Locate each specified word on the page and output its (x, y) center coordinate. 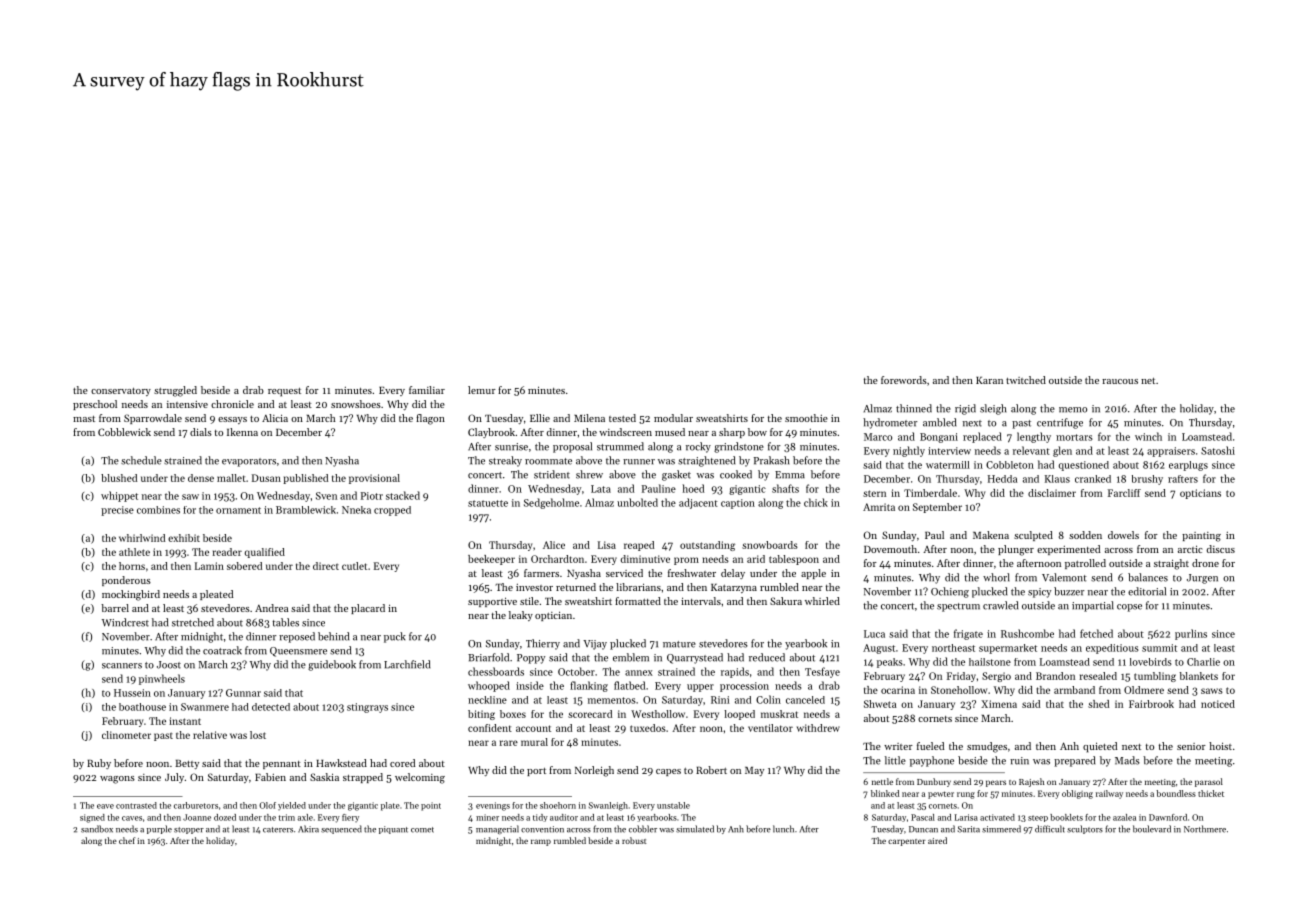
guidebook (332, 665)
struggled (175, 391)
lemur (482, 390)
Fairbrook (1151, 704)
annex (639, 673)
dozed (225, 817)
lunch (783, 829)
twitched (1026, 380)
